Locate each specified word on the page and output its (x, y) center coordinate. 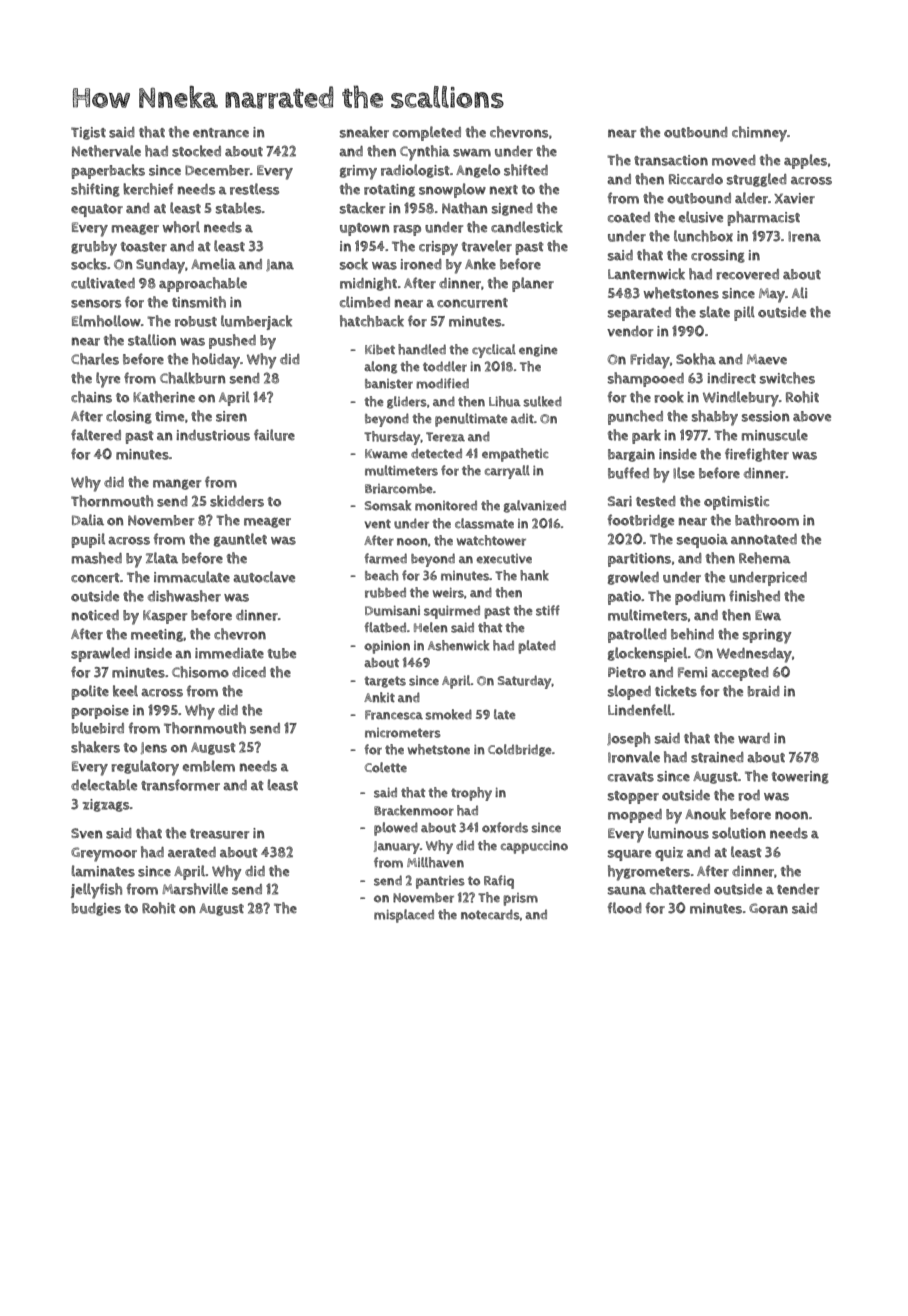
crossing (718, 256)
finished (754, 596)
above (812, 416)
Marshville (195, 889)
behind (692, 634)
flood (625, 908)
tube (282, 653)
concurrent (472, 303)
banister (389, 384)
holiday (216, 361)
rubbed (385, 592)
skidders (237, 501)
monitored (446, 505)
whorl (181, 227)
